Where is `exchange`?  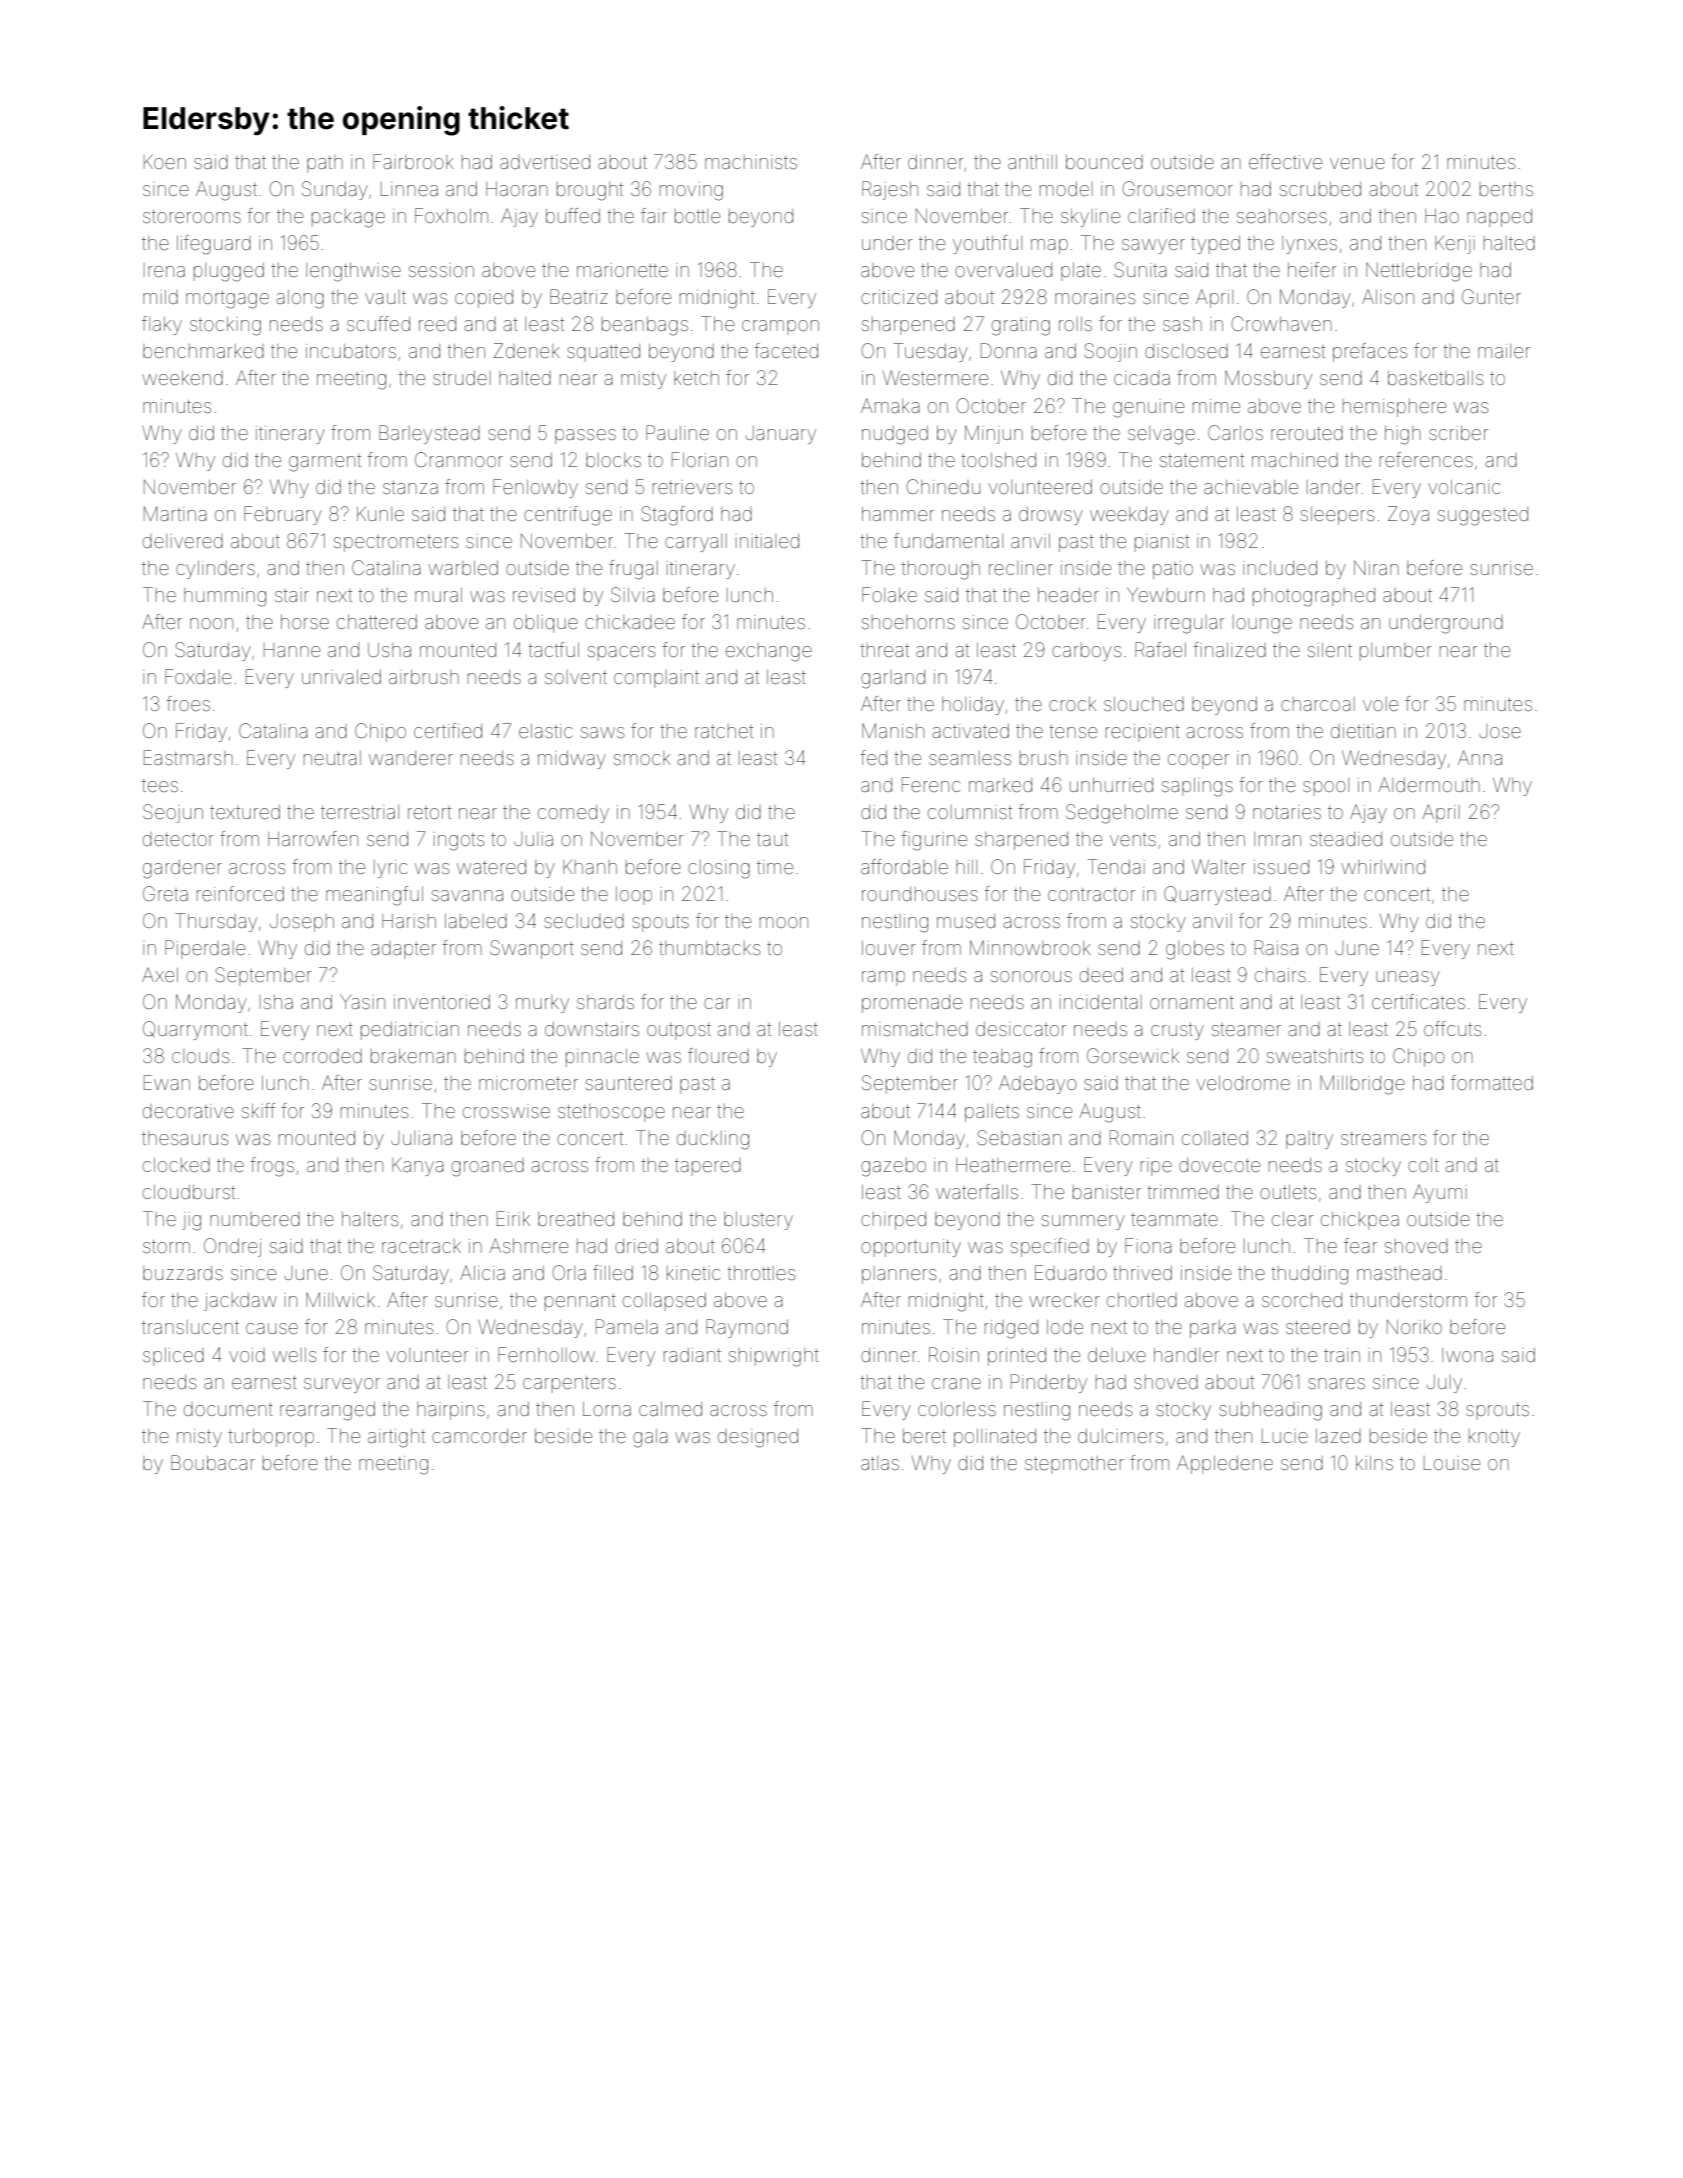 exchange is located at coordinates (769, 652).
